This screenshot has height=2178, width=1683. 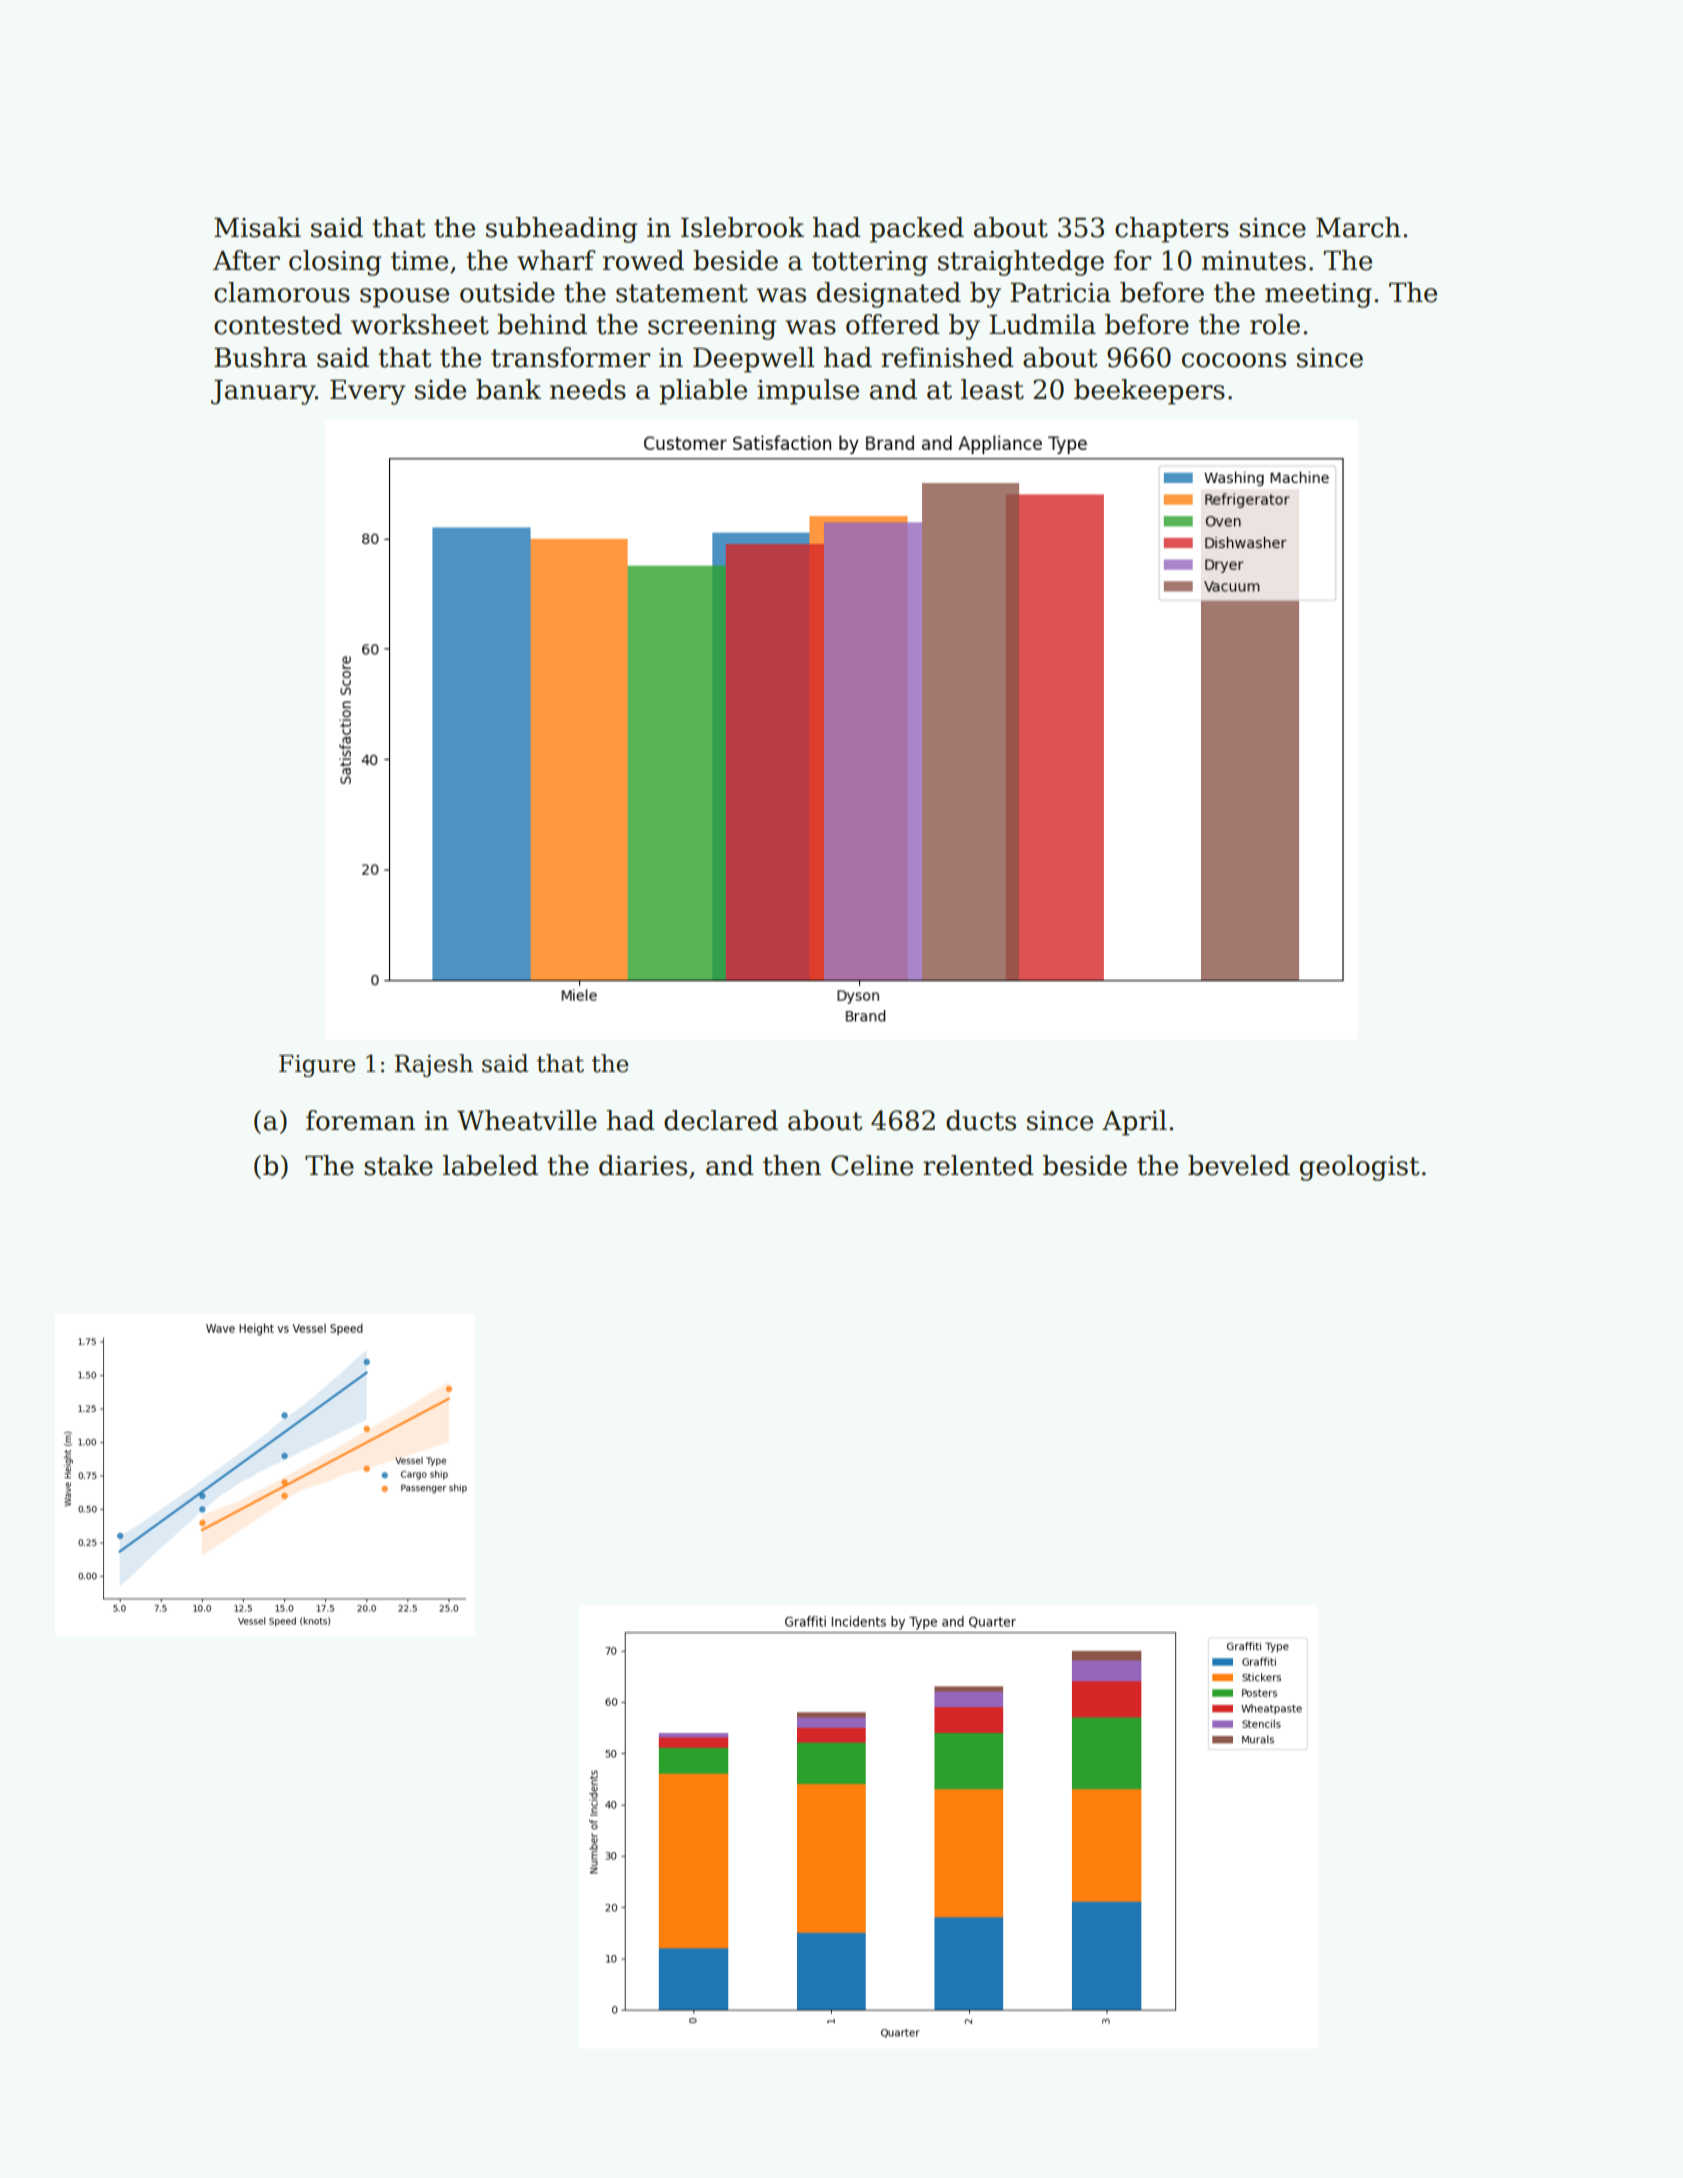 I want to click on stake, so click(x=398, y=1165).
